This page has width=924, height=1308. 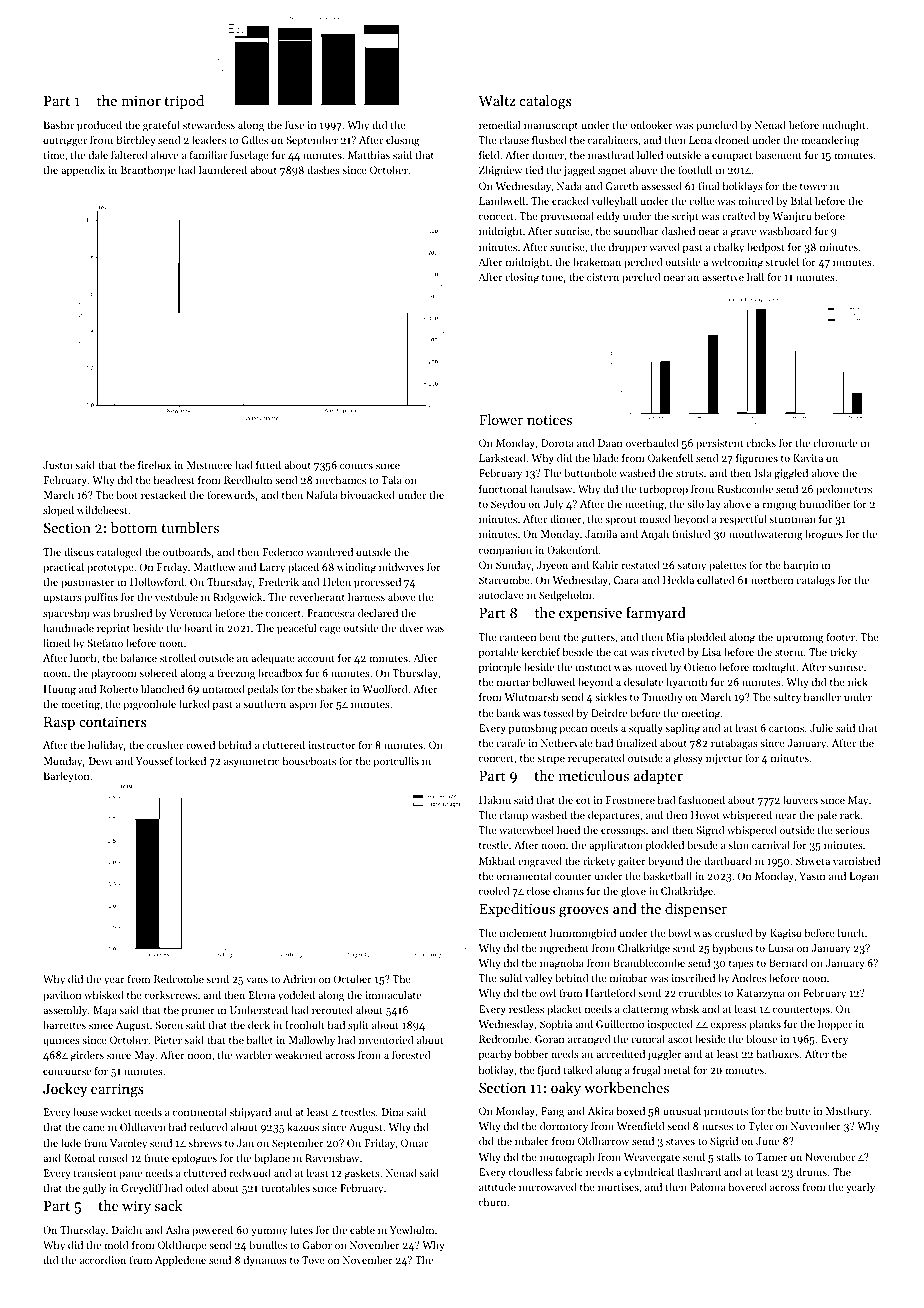 What do you see at coordinates (313, 1260) in the page?
I see `Tove` at bounding box center [313, 1260].
